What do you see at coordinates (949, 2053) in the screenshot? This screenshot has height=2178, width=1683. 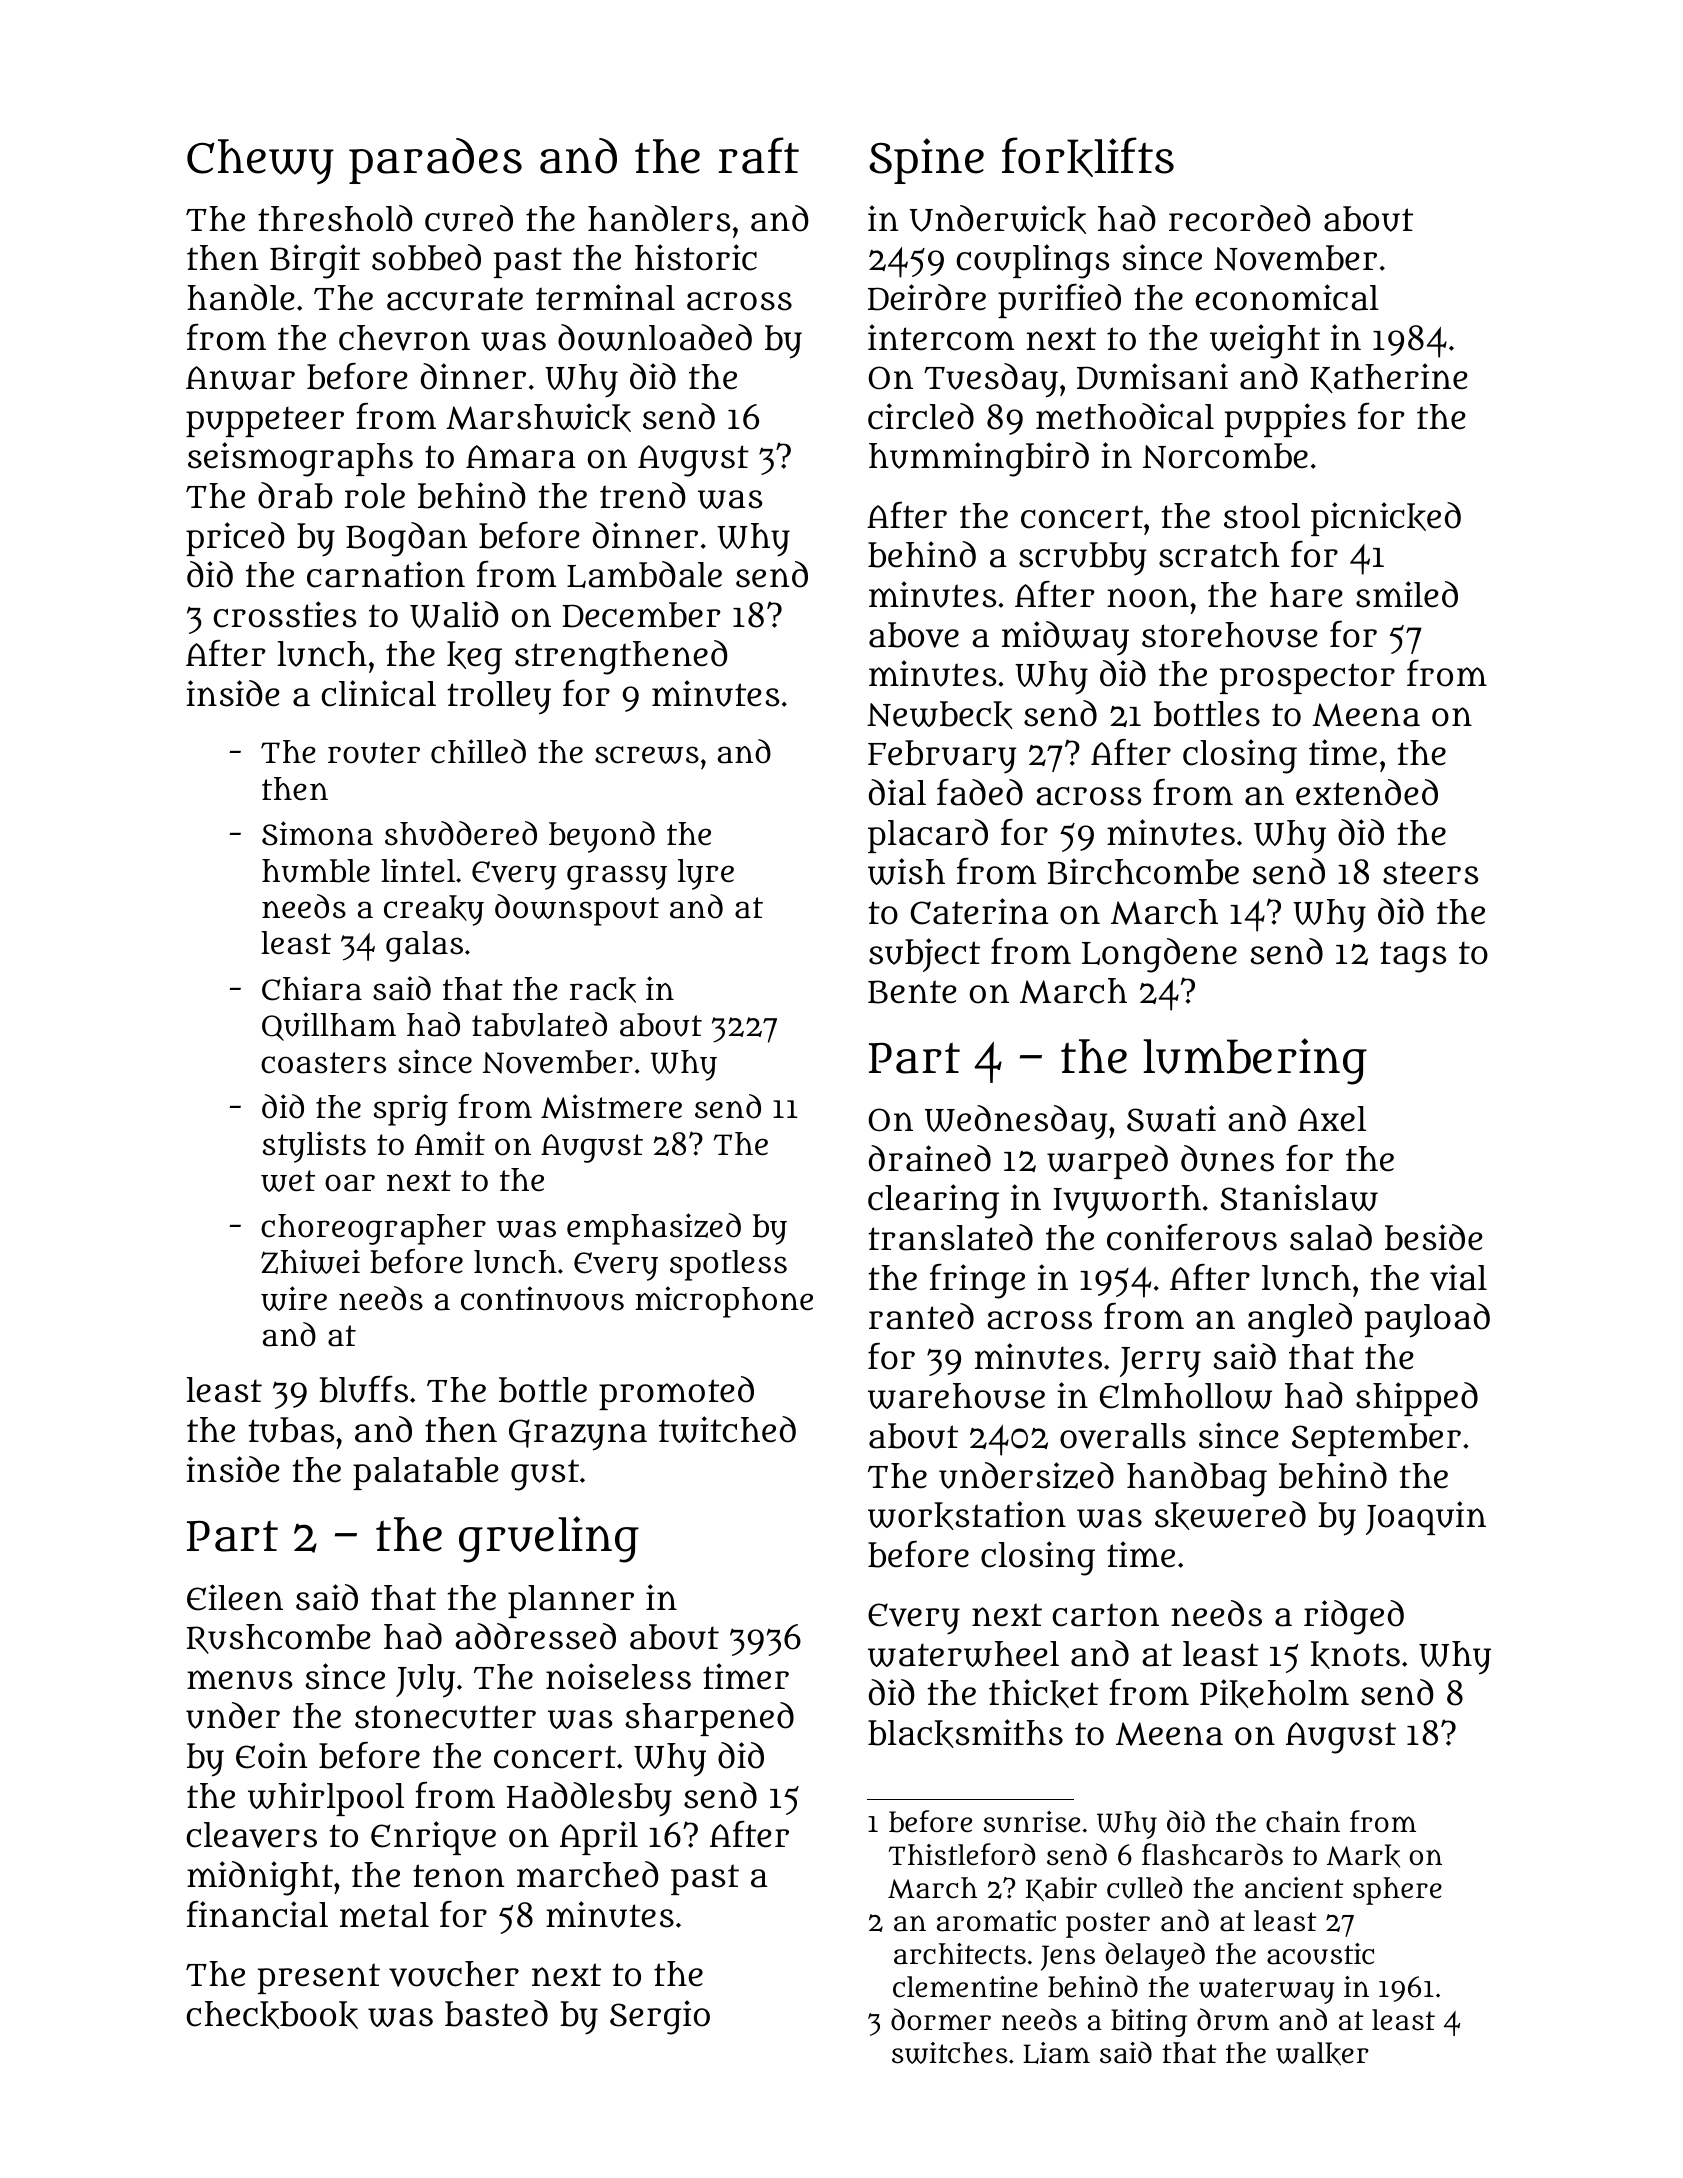 I see `switches` at bounding box center [949, 2053].
